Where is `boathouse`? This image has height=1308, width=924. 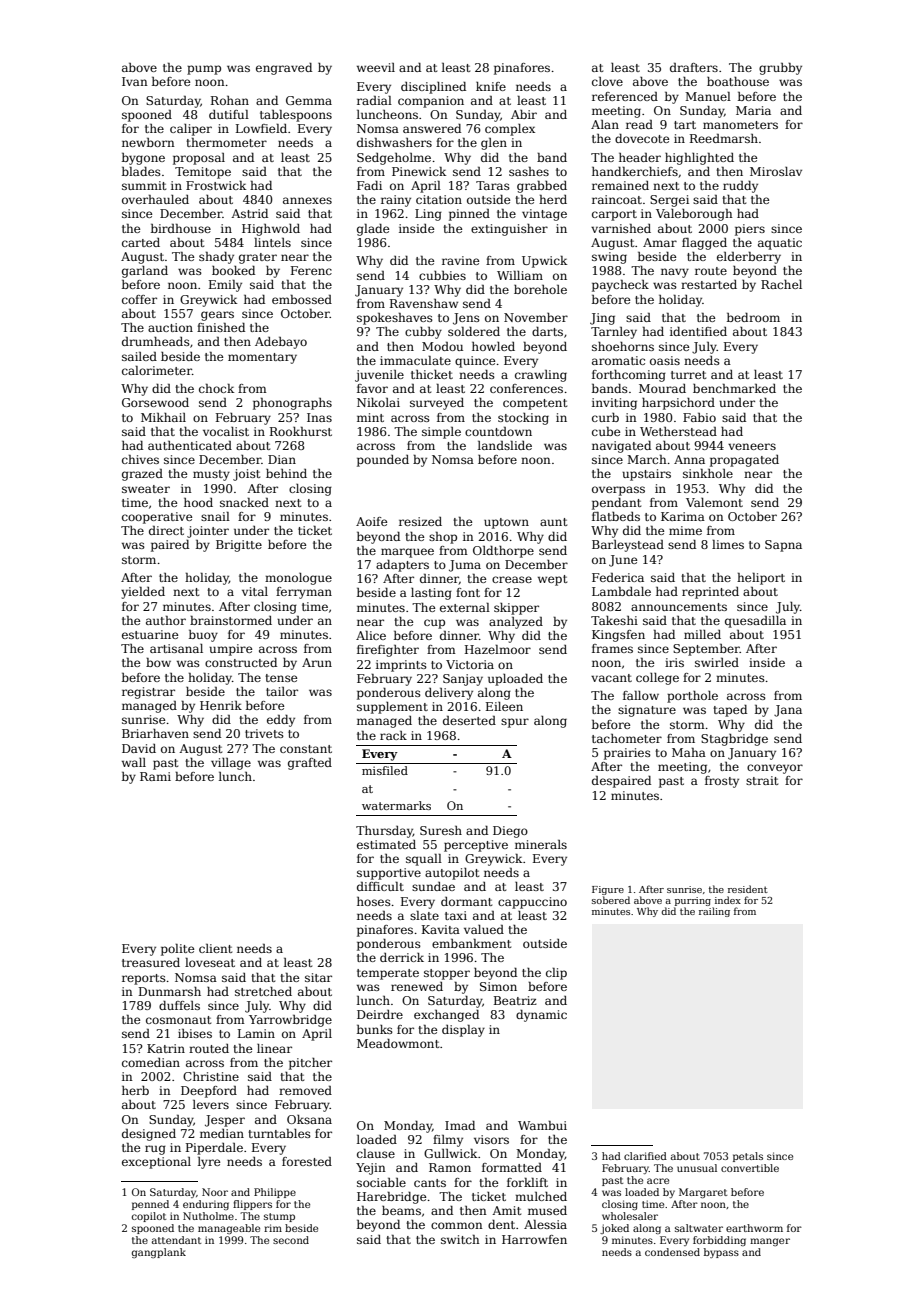
boathouse is located at coordinates (738, 81).
